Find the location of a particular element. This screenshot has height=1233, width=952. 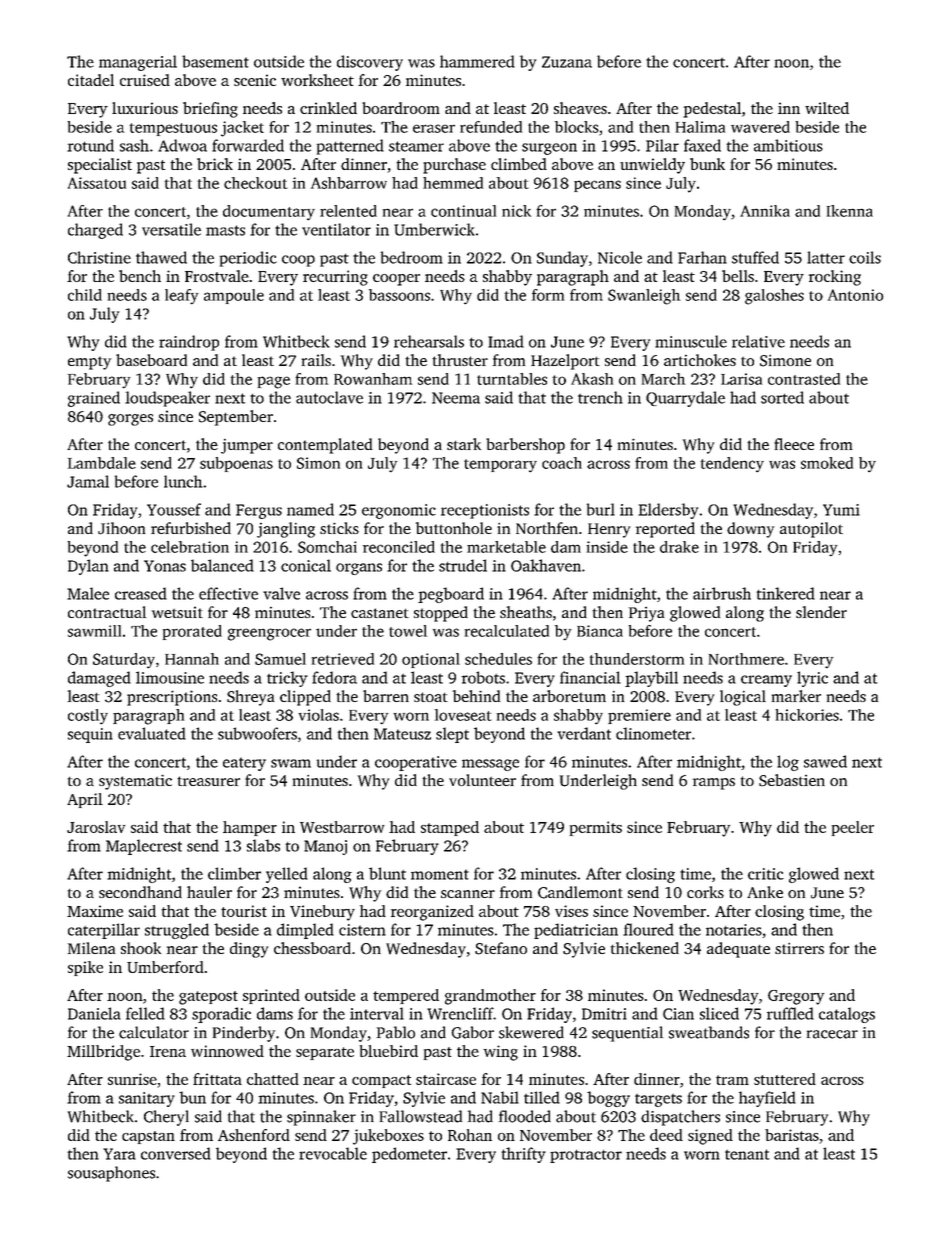

hammered is located at coordinates (477, 61).
